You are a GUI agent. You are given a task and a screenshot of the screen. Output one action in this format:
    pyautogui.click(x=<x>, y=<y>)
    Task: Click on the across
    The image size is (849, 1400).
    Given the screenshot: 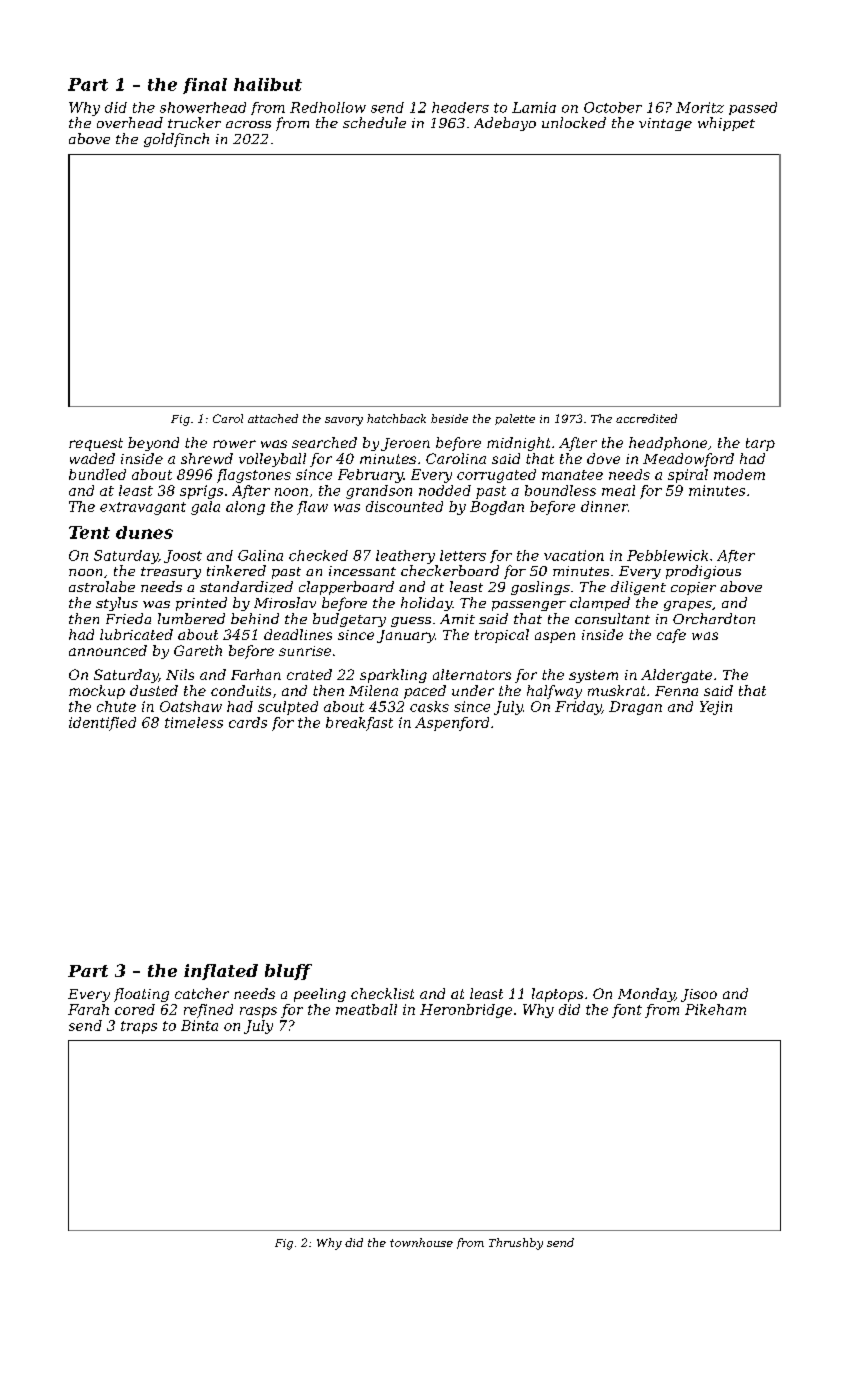 What is the action you would take?
    pyautogui.click(x=248, y=124)
